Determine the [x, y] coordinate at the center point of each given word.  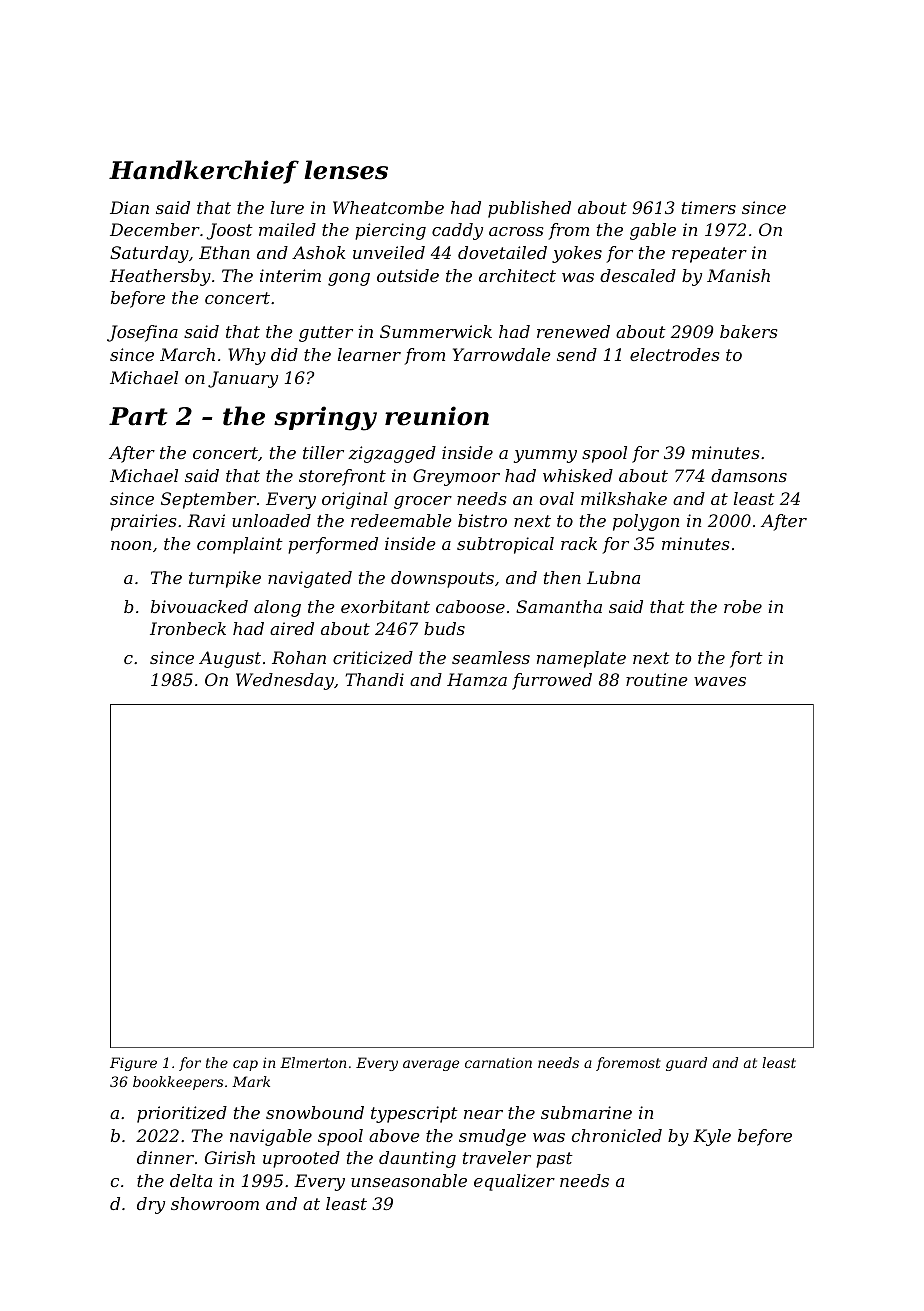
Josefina [142, 333]
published [529, 209]
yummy [545, 456]
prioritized [182, 1114]
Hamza [477, 680]
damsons [749, 475]
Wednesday [285, 681]
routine [657, 679]
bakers [749, 331]
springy [325, 418]
